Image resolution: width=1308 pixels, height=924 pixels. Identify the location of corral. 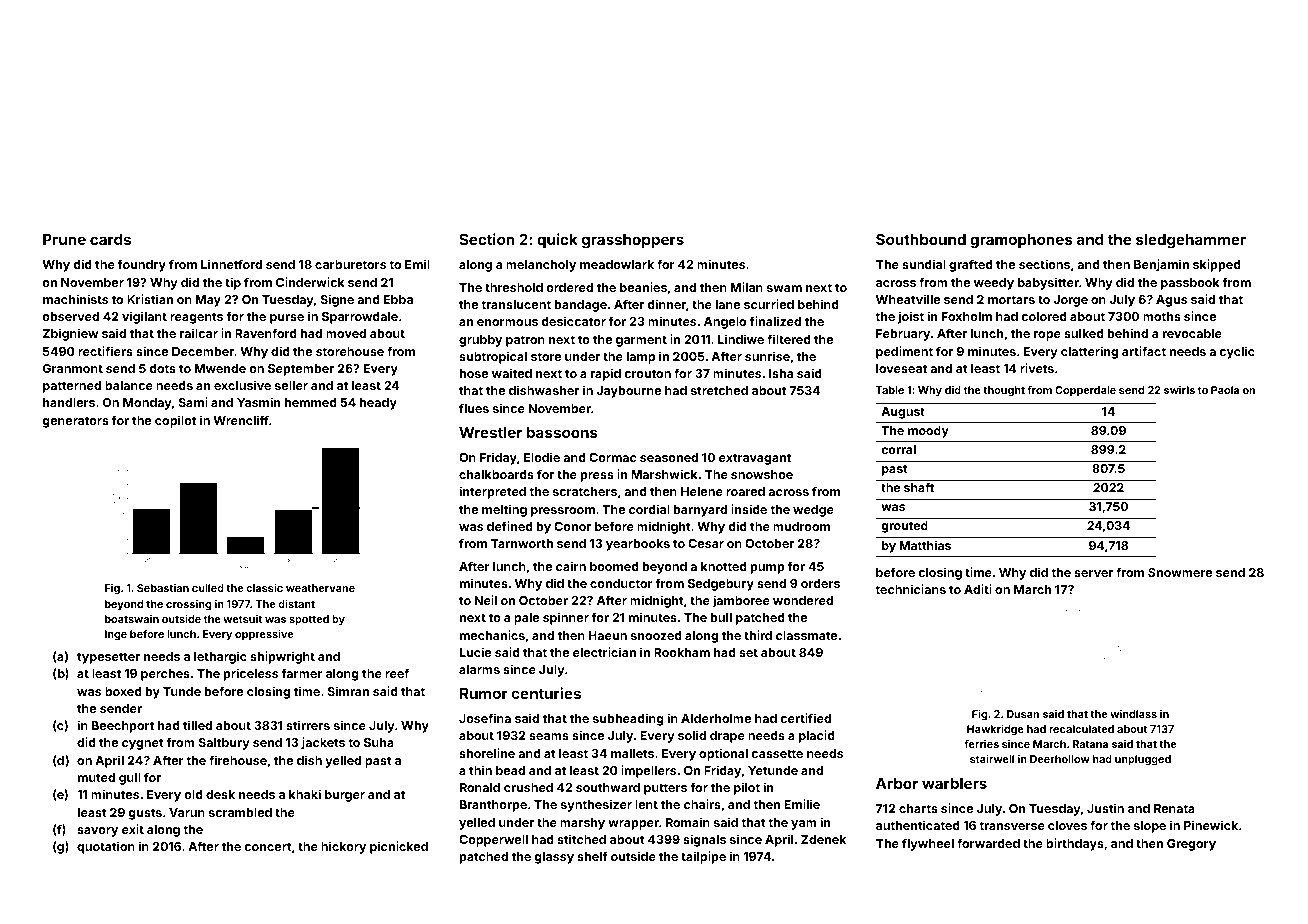
(898, 449).
